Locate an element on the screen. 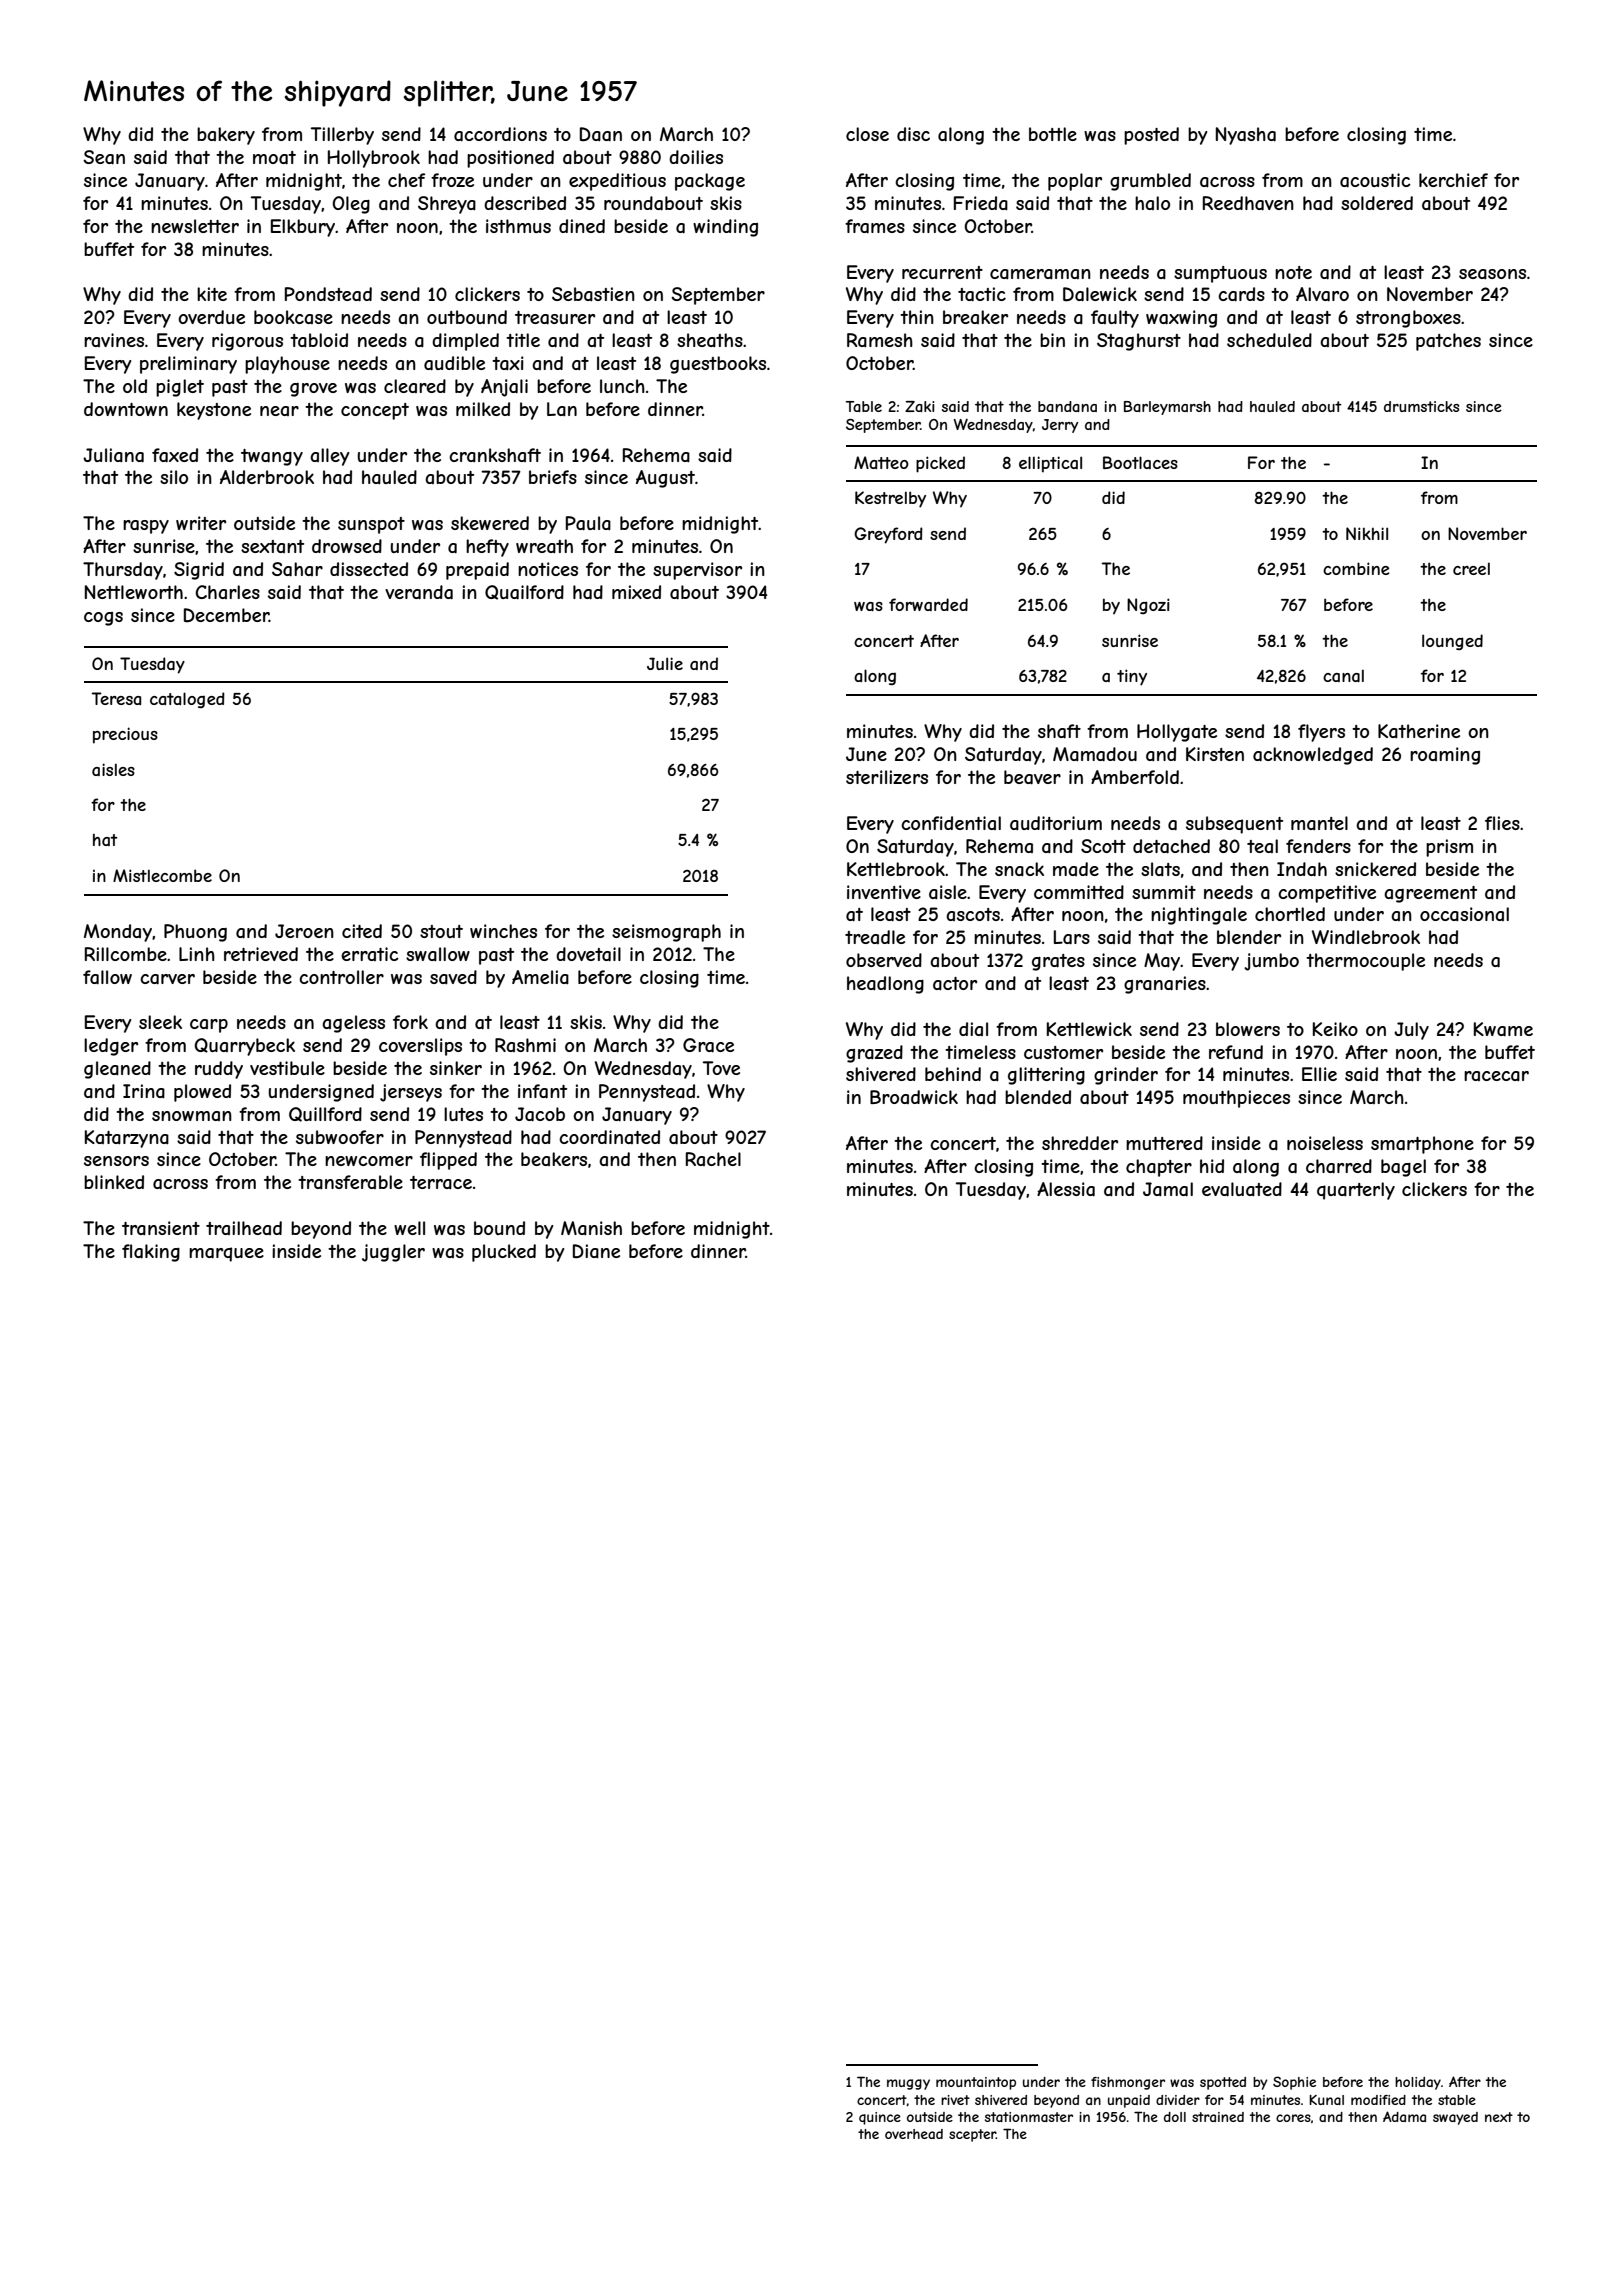  holiday is located at coordinates (1418, 2083).
